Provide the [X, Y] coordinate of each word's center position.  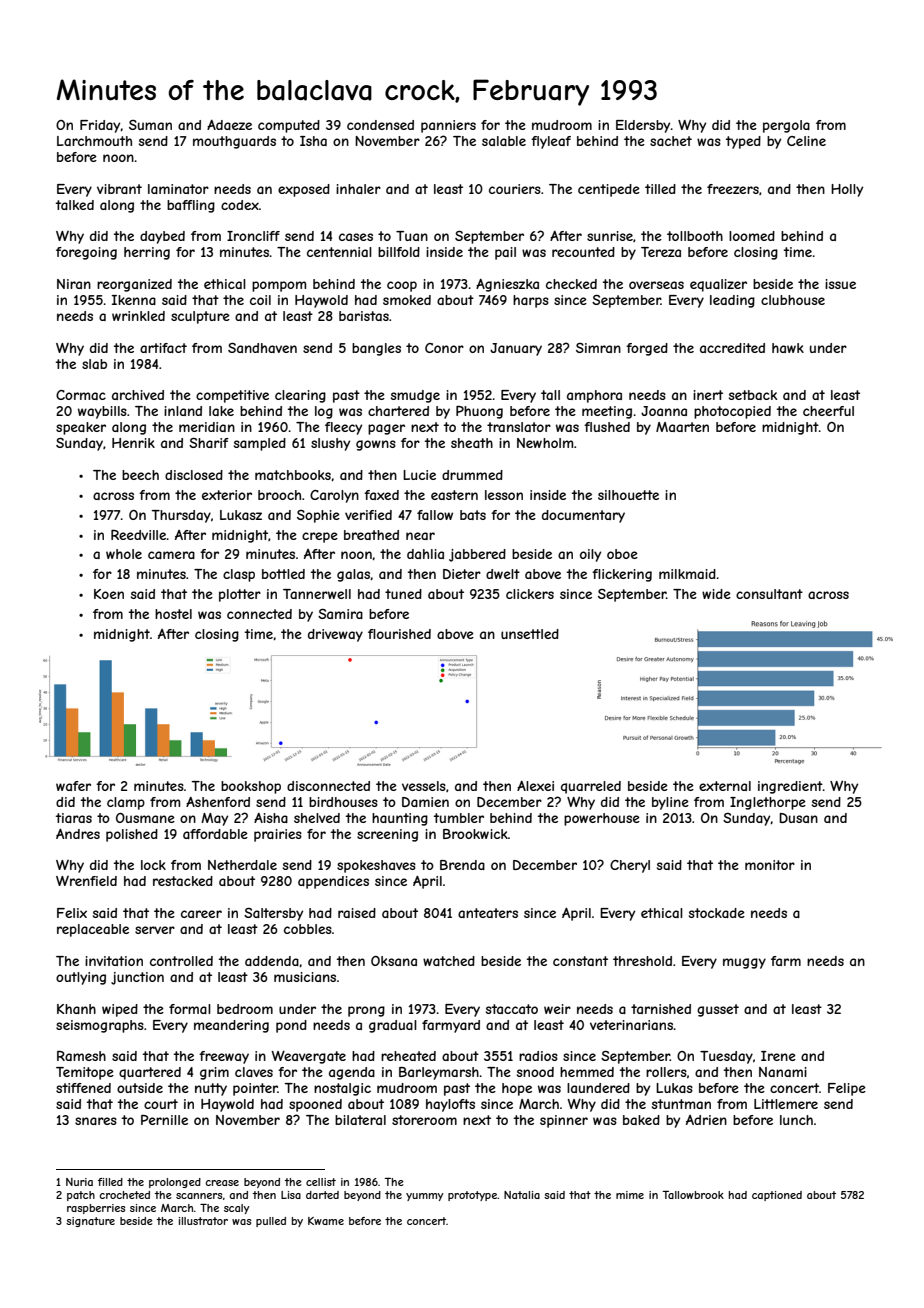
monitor [770, 865]
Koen [109, 594]
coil [260, 300]
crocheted [124, 1195]
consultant [769, 594]
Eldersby [643, 126]
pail [505, 253]
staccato [512, 1009]
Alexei [535, 786]
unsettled [530, 634]
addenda [272, 961]
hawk [788, 348]
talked [75, 205]
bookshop [251, 787]
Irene [778, 1056]
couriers [515, 189]
